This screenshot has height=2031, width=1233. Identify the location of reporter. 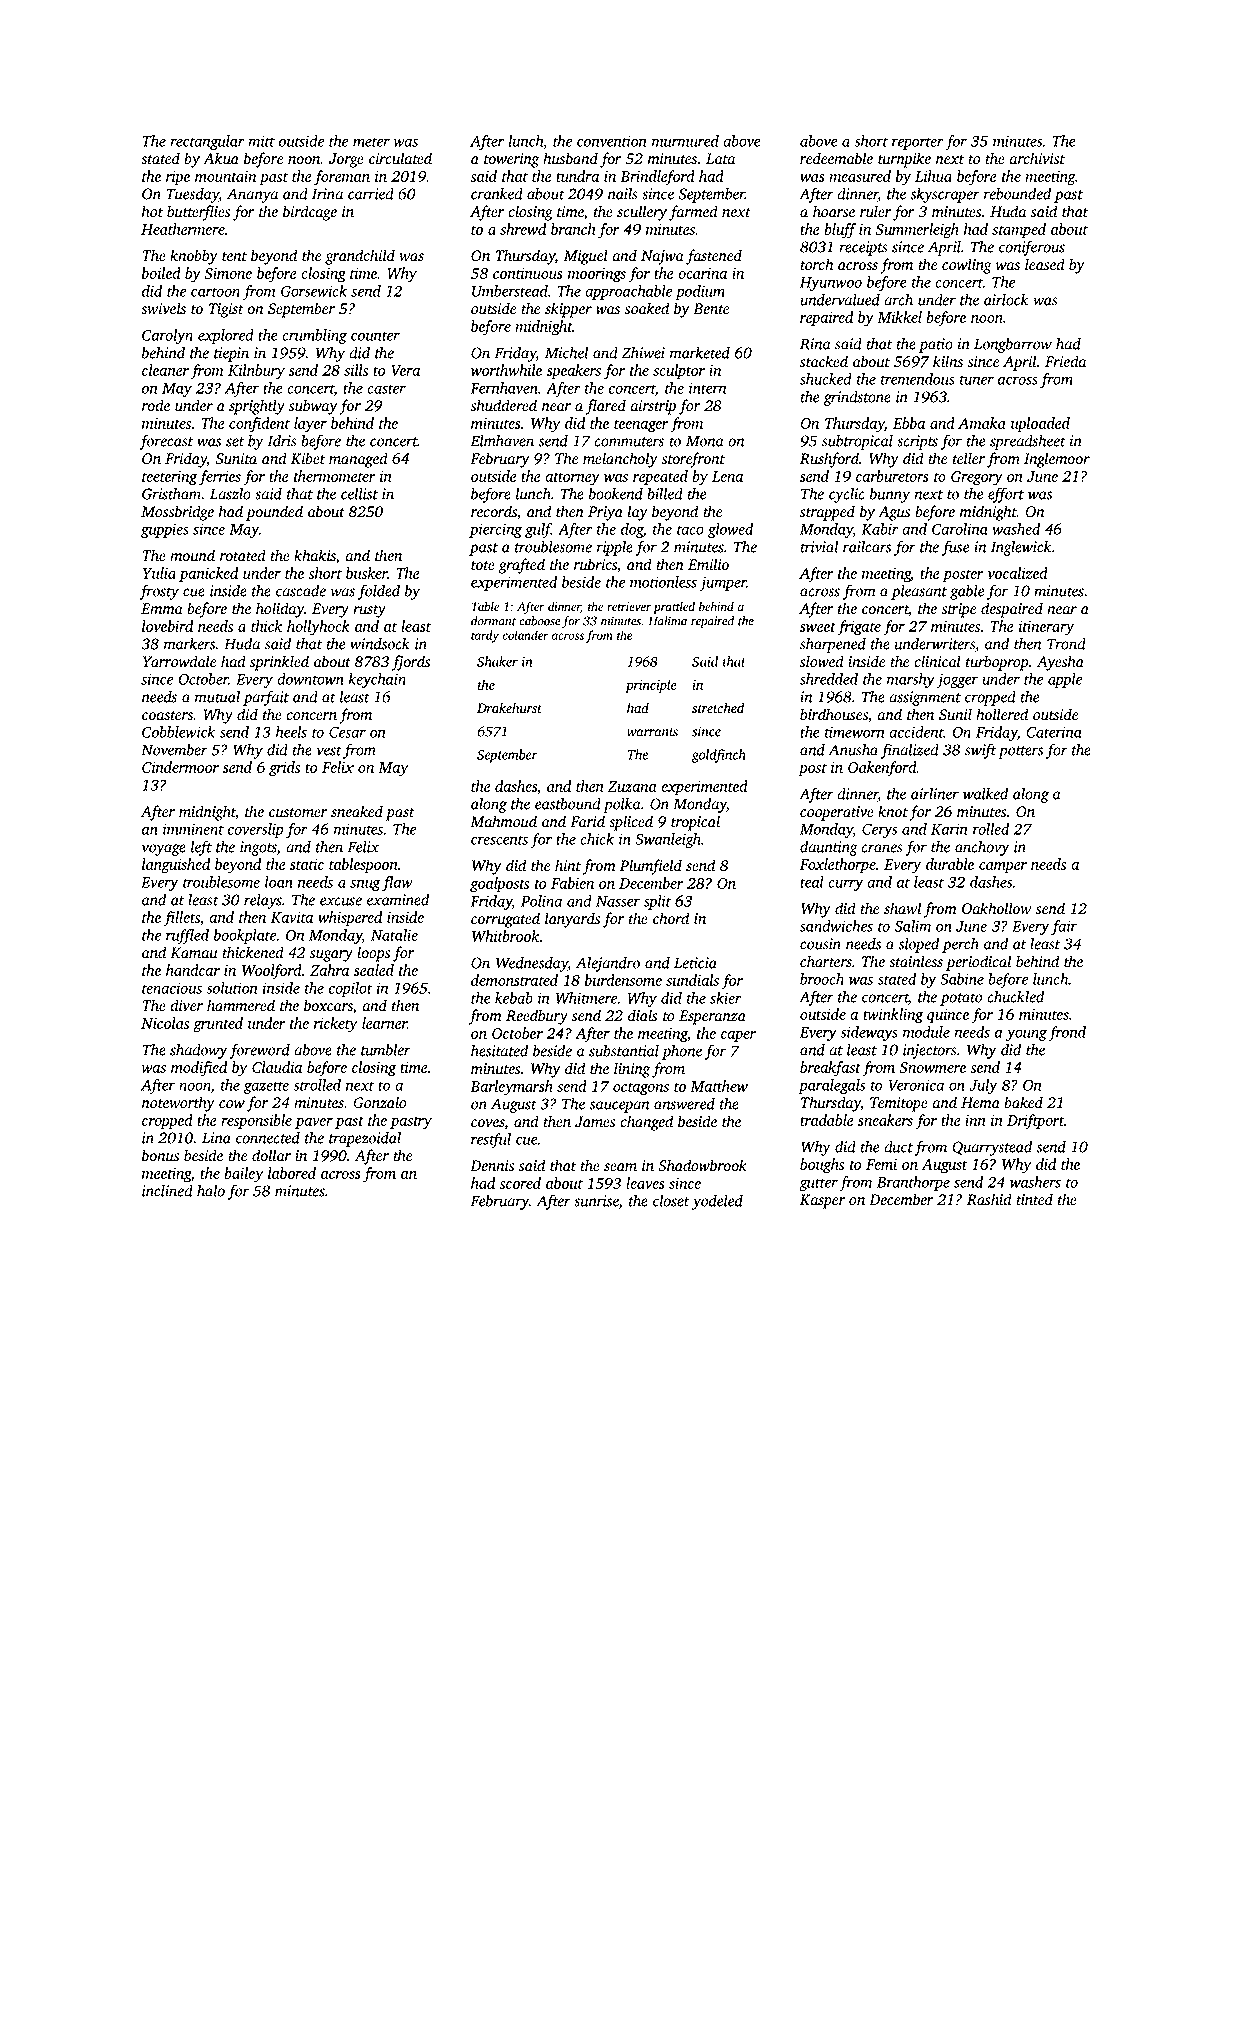
(918, 143).
